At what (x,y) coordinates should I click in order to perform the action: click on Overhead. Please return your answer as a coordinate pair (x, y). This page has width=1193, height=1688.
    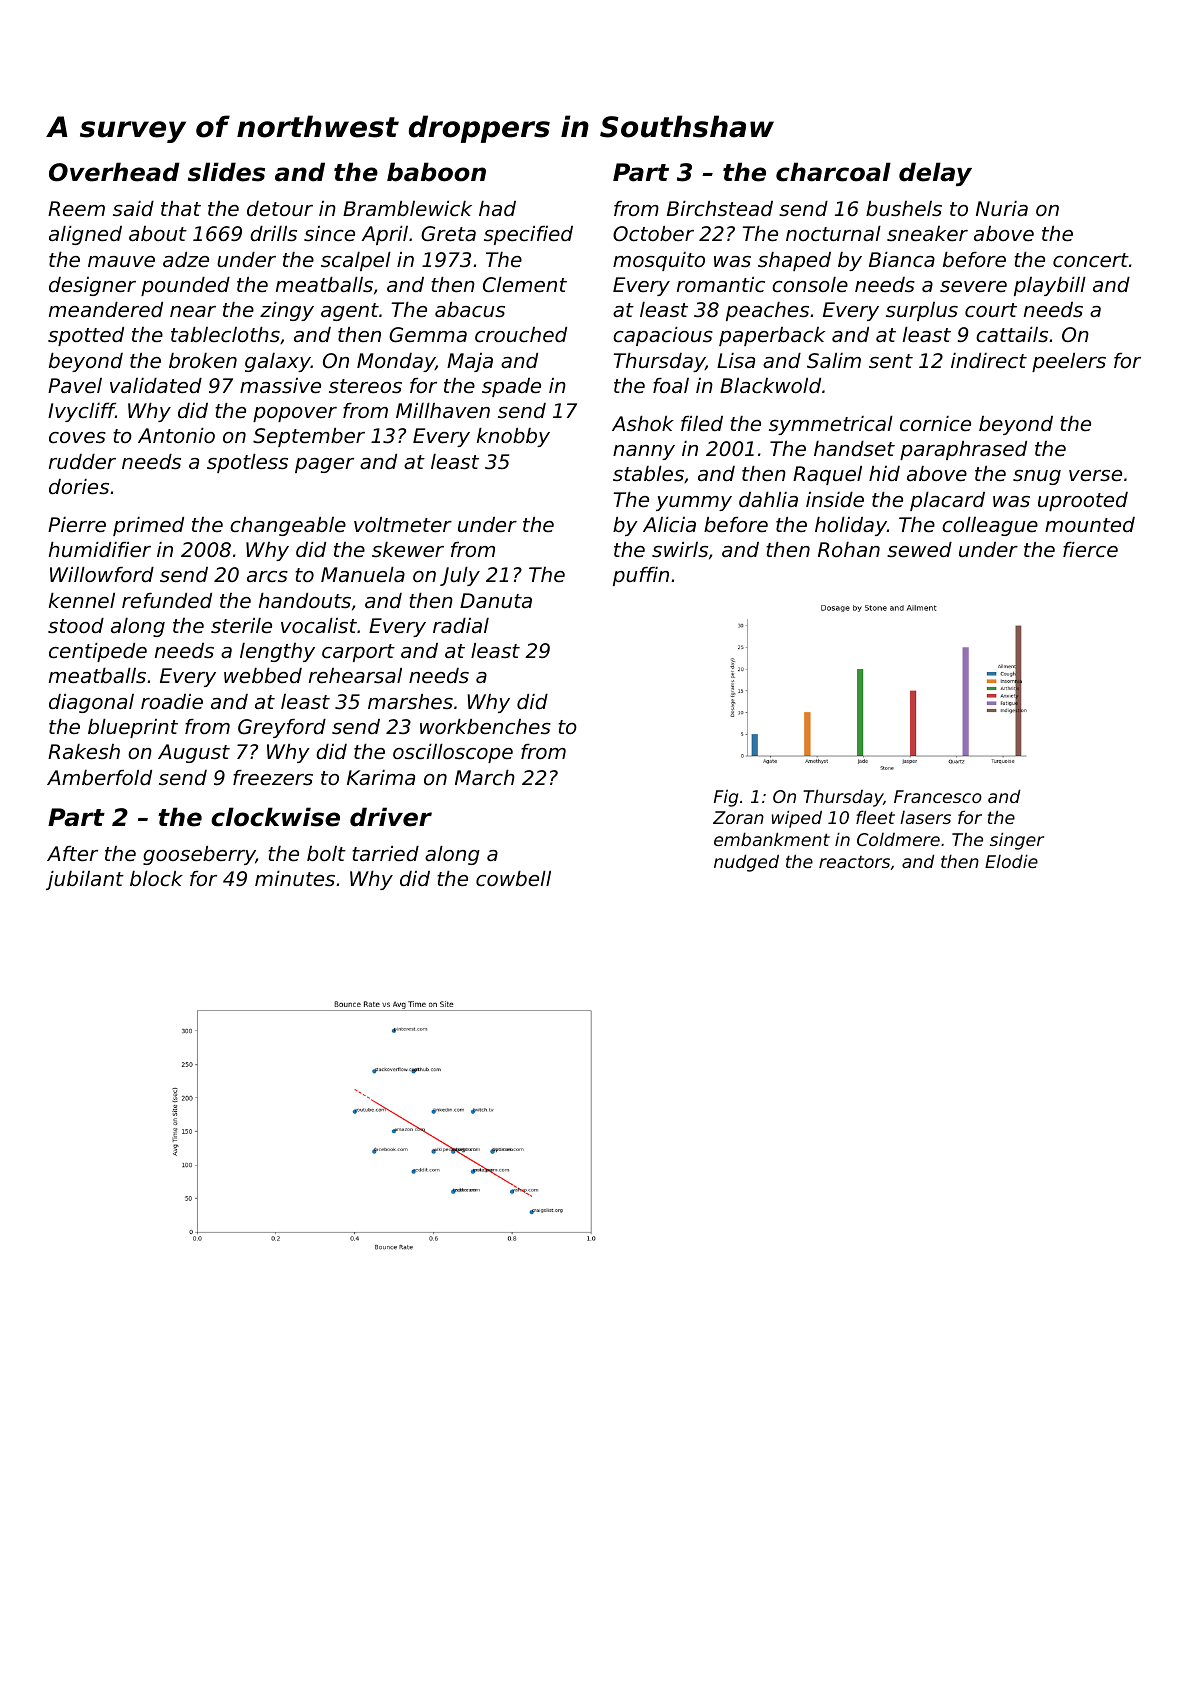
    Looking at the image, I should click on (114, 172).
